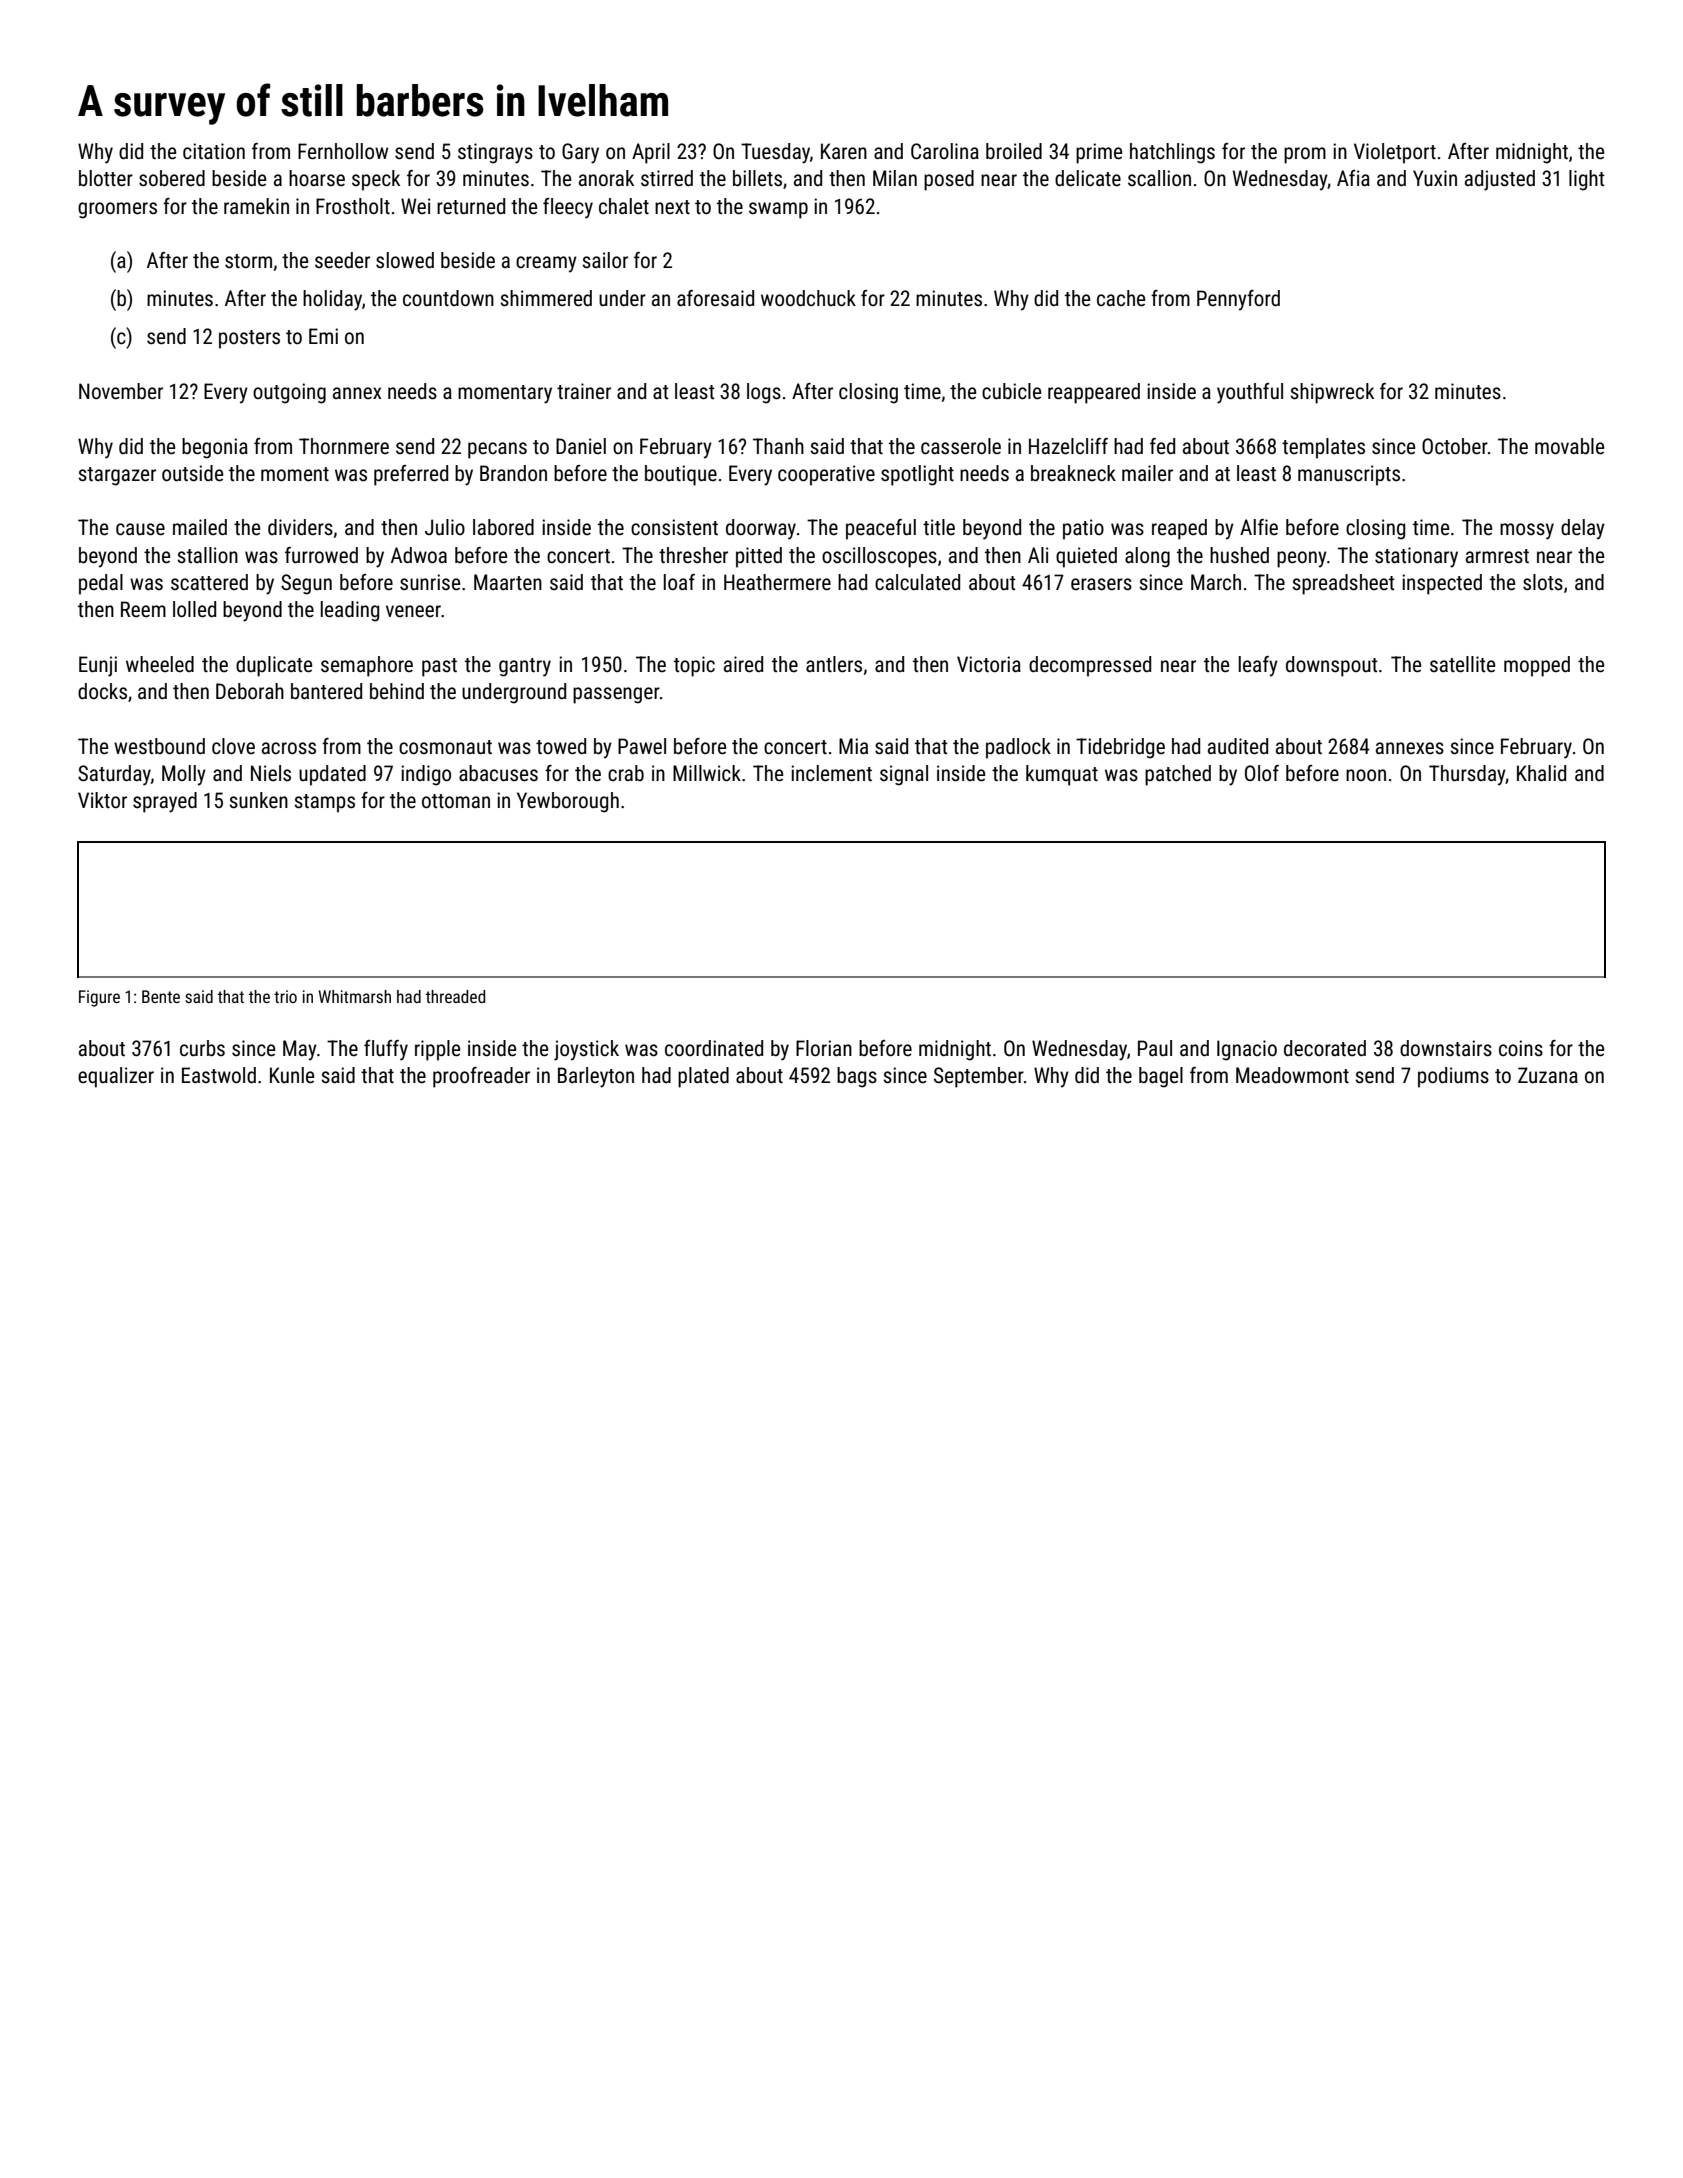 The image size is (1683, 2178). Describe the element at coordinates (707, 773) in the screenshot. I see `Millwick` at that location.
